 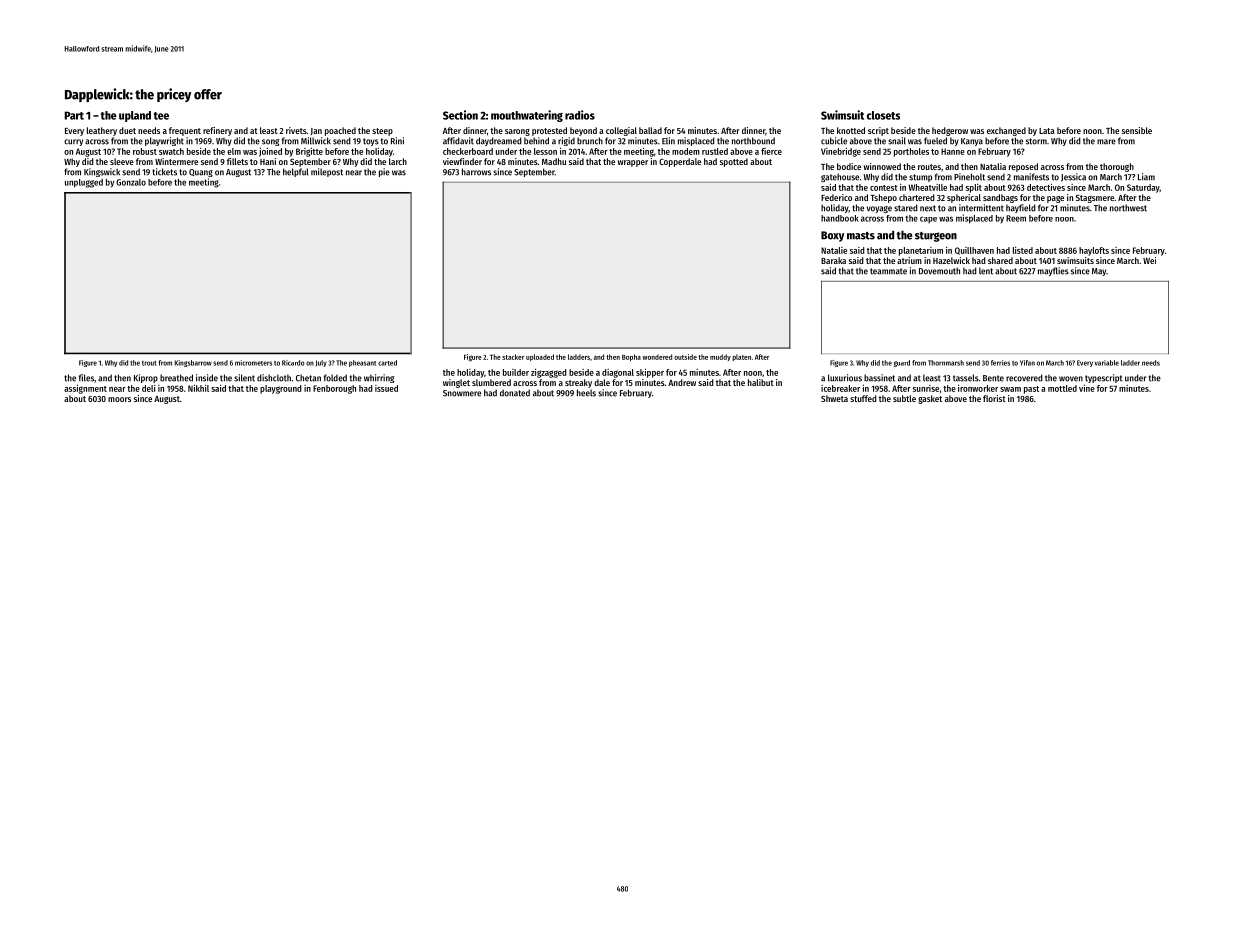 What do you see at coordinates (832, 236) in the screenshot?
I see `Boxy` at bounding box center [832, 236].
